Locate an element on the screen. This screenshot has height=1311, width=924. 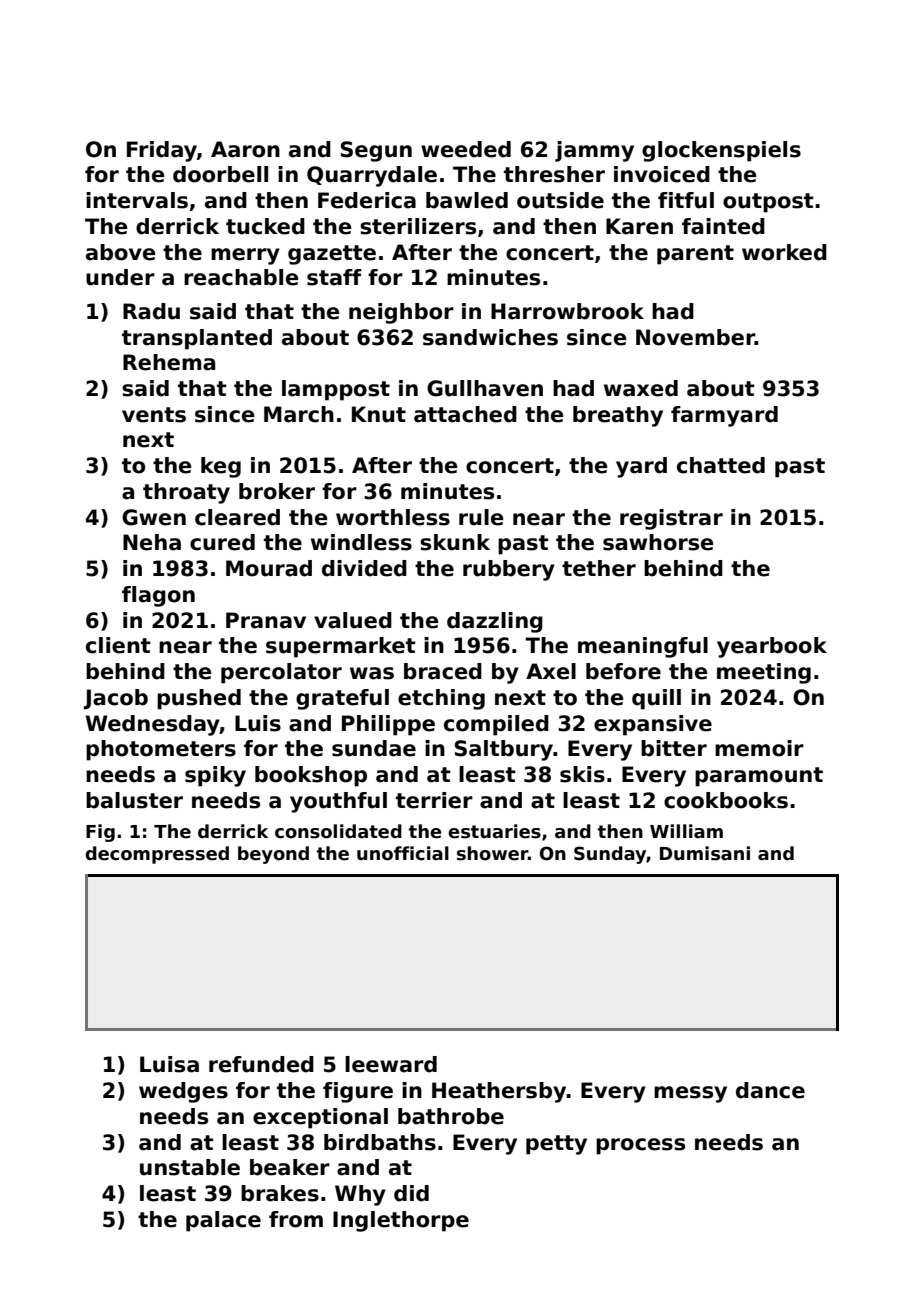
yearbook is located at coordinates (772, 647).
